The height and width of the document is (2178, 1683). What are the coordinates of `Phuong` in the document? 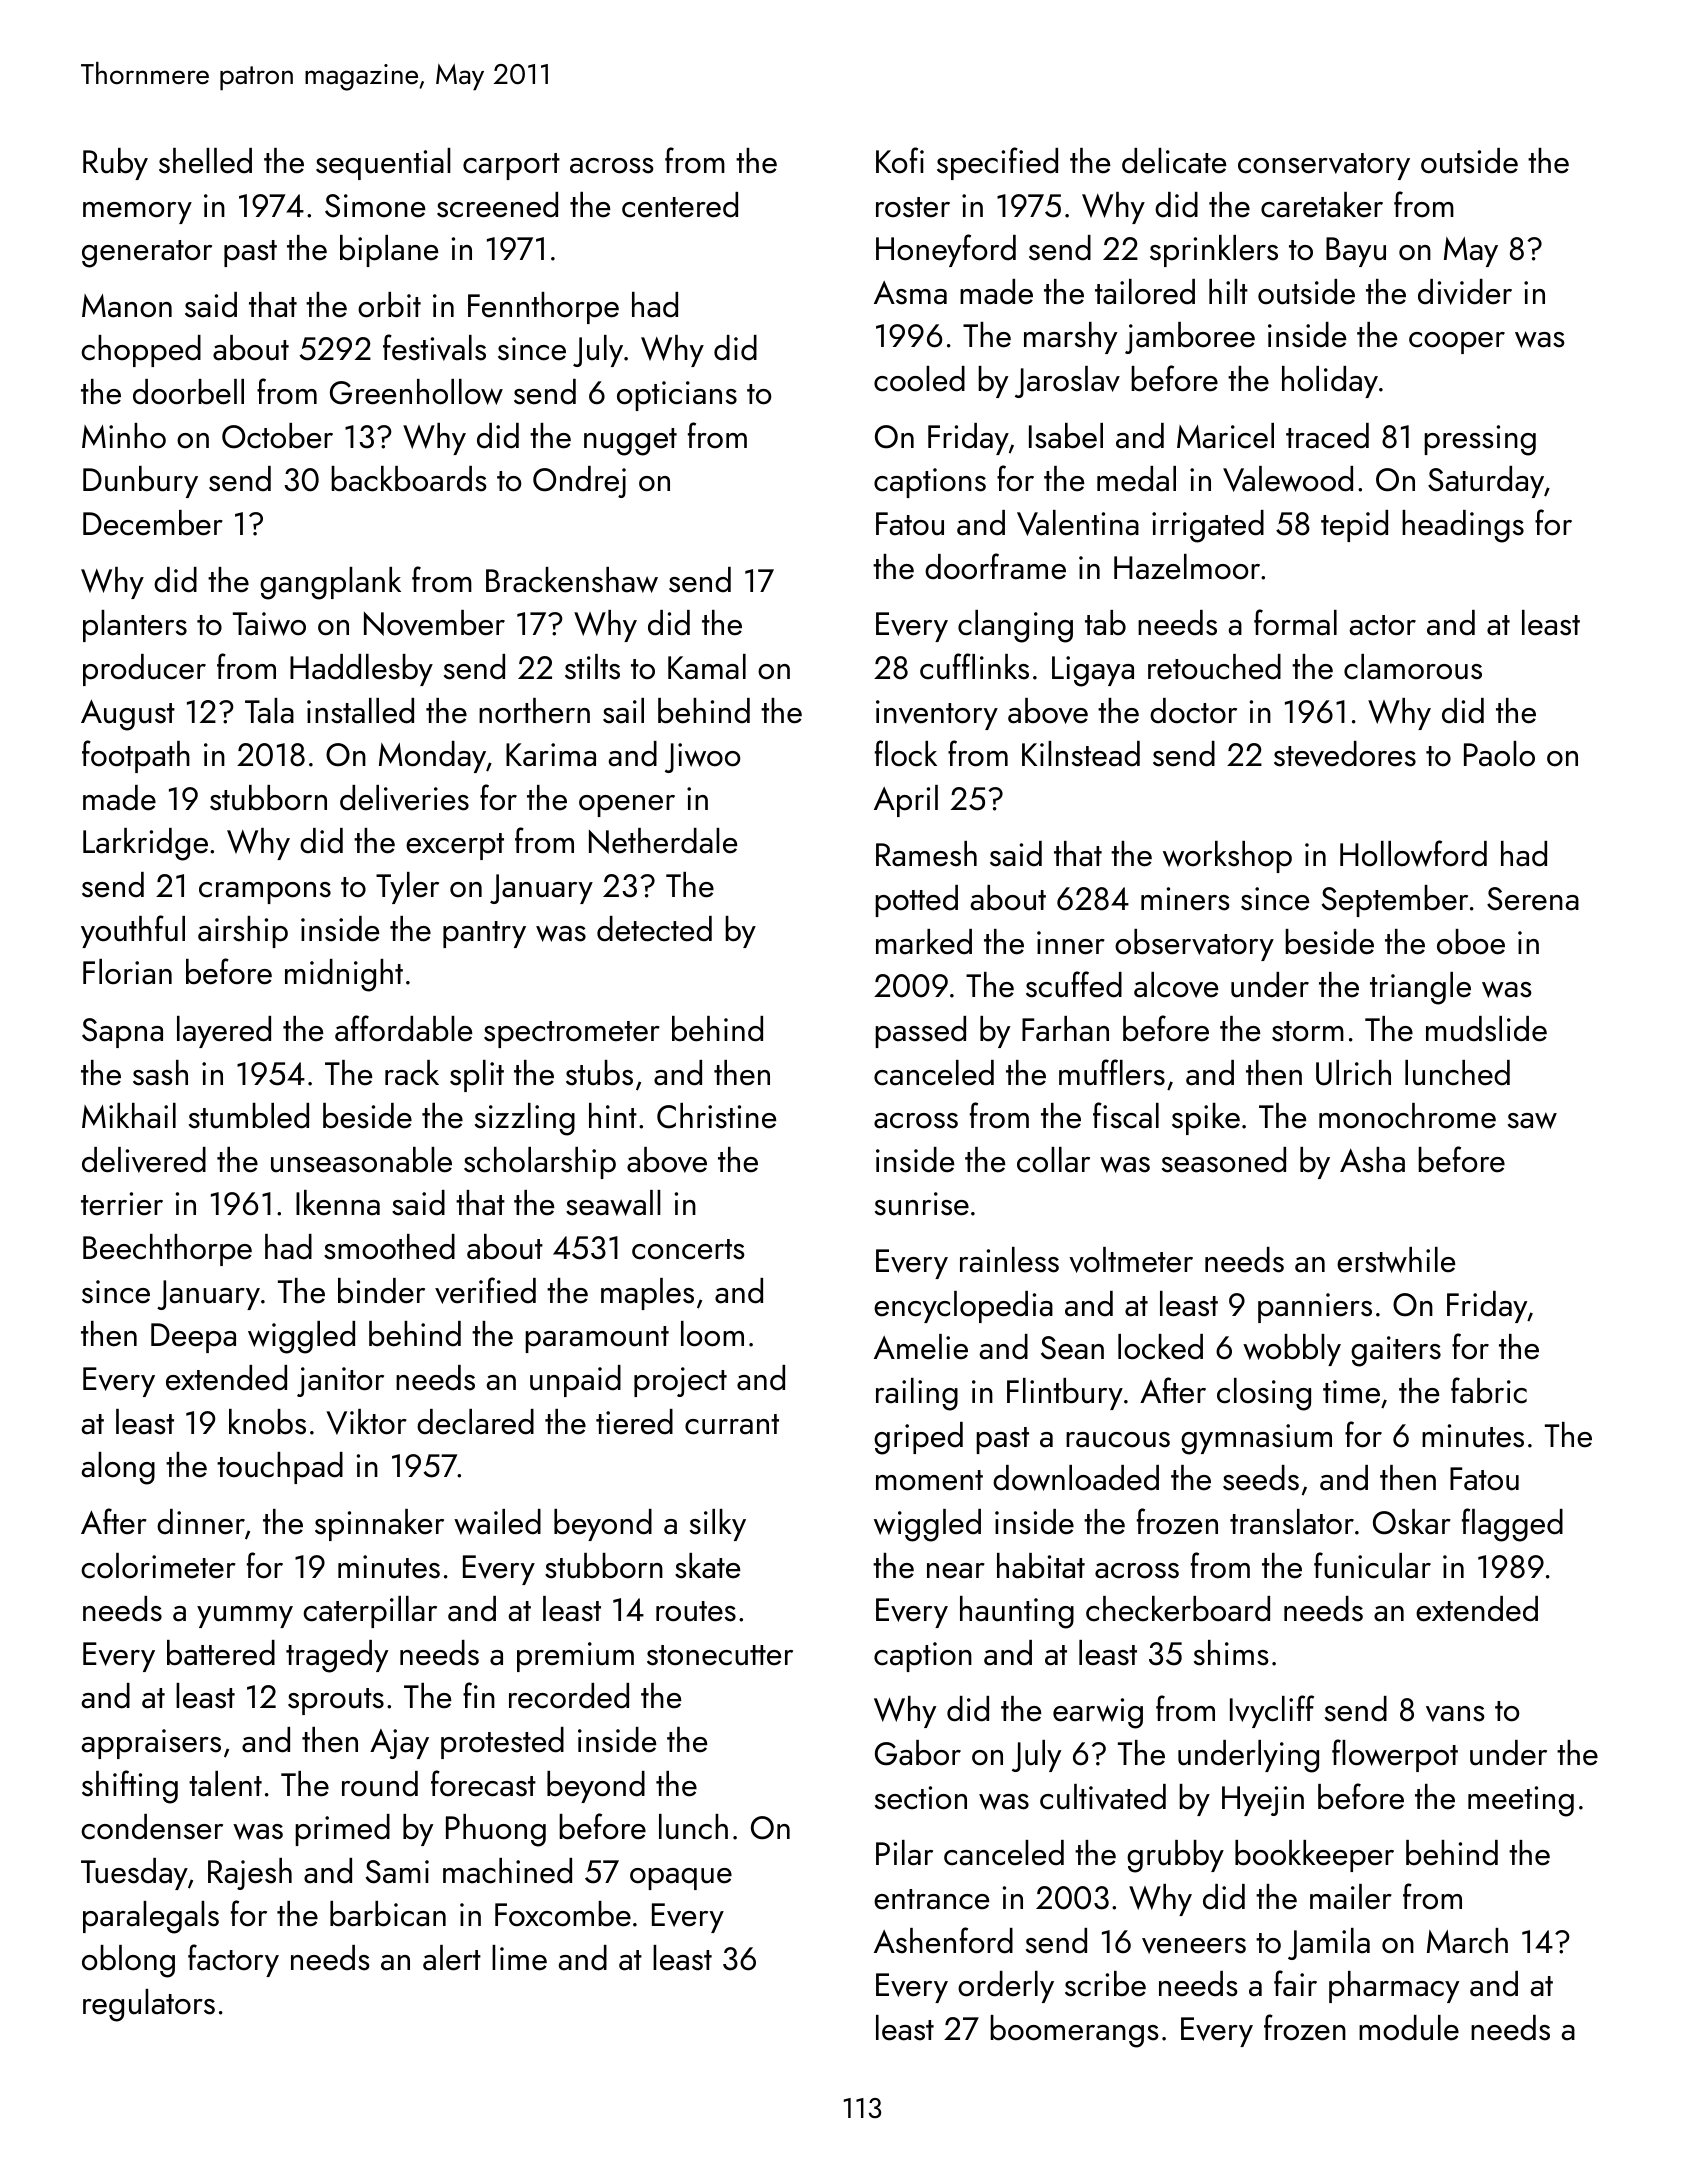 It's located at (496, 1830).
